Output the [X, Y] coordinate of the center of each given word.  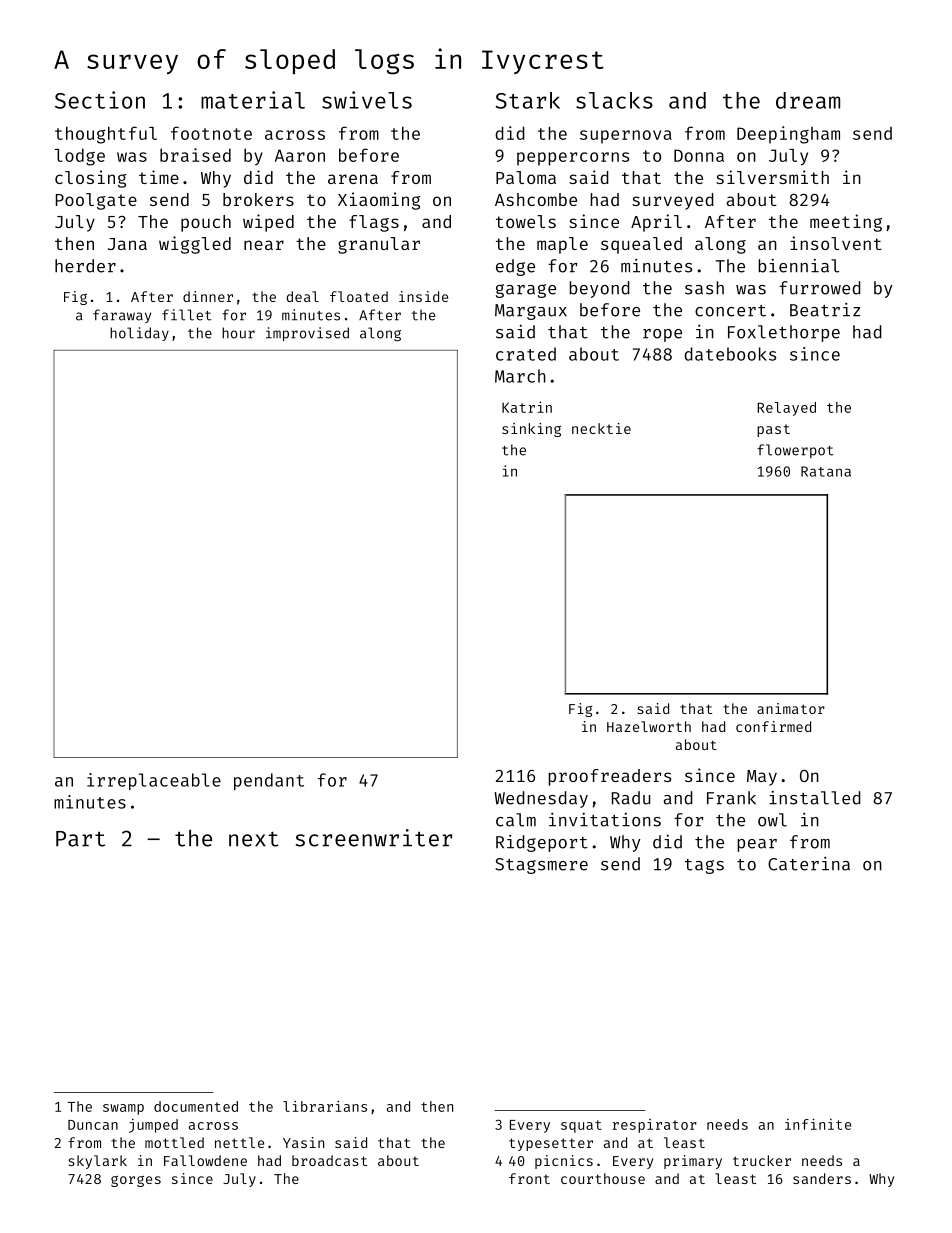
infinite [818, 1124]
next [254, 839]
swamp [123, 1109]
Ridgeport [542, 843]
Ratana [826, 471]
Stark [528, 100]
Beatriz [825, 310]
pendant [269, 781]
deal [303, 296]
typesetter [551, 1144]
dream [808, 100]
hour [238, 333]
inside [423, 296]
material [253, 100]
